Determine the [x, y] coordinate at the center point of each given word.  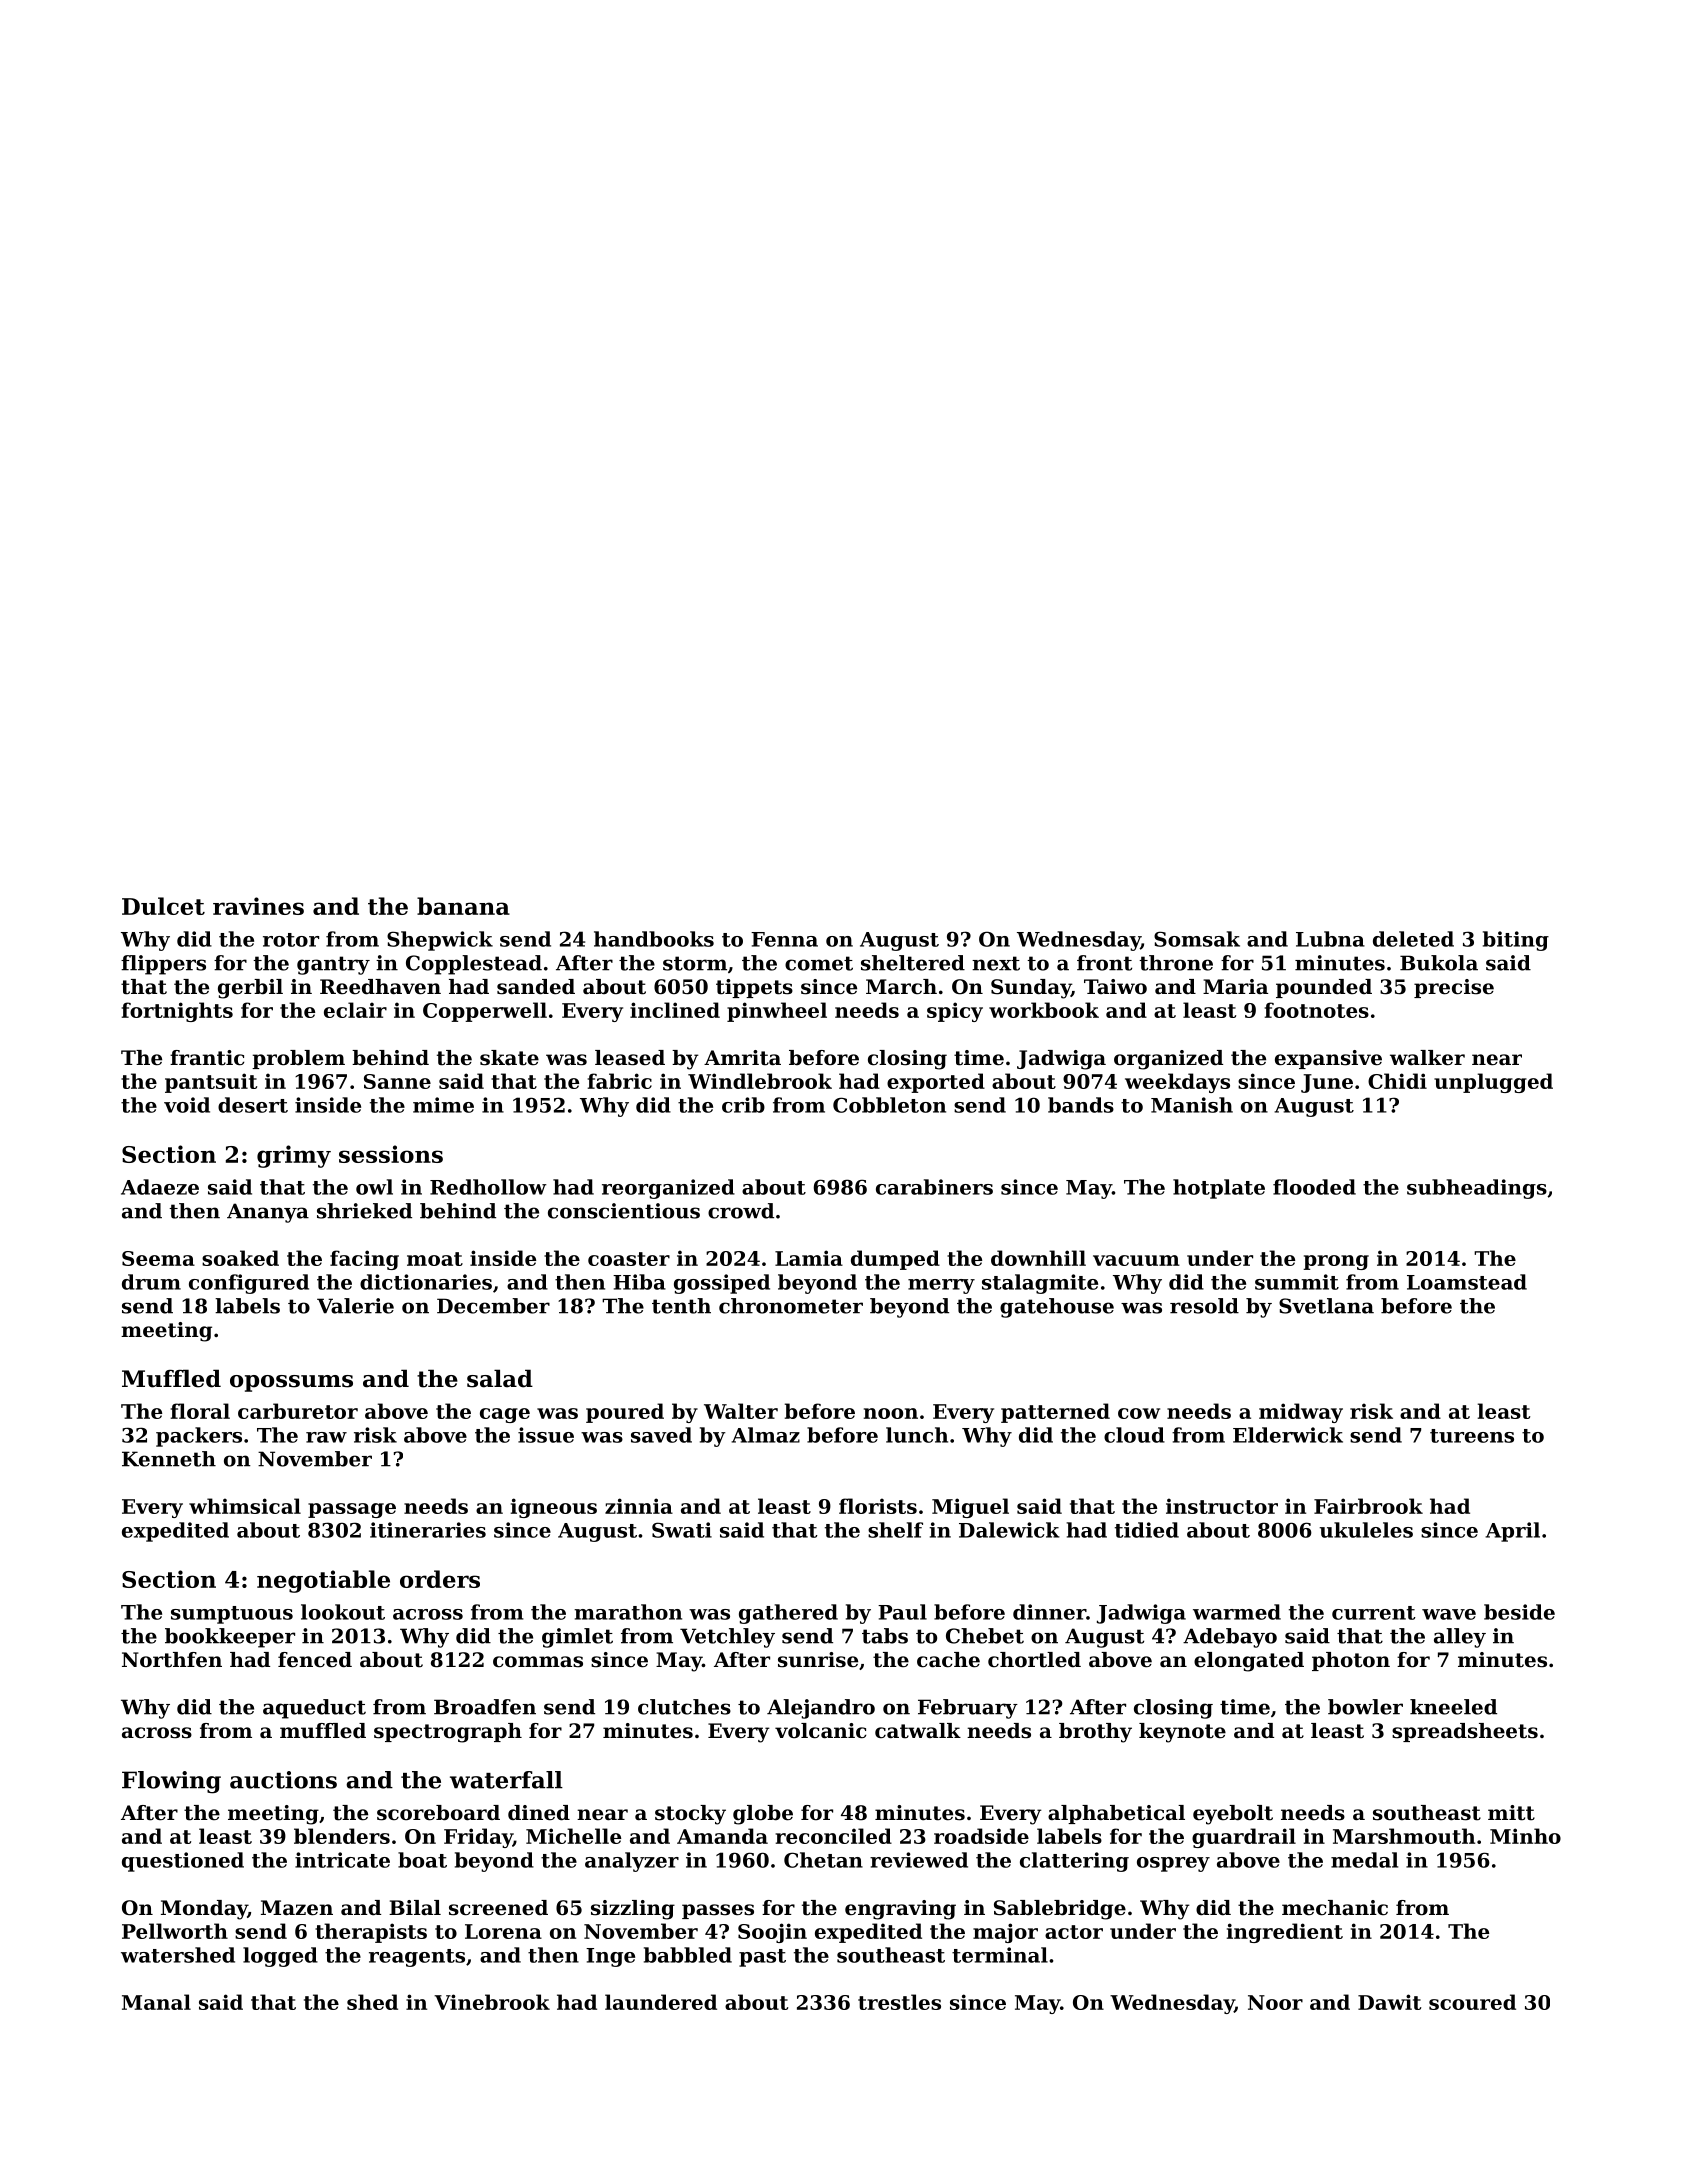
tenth [681, 1306]
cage [505, 1415]
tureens [1472, 1436]
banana [463, 906]
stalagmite [1040, 1284]
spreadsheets [1465, 1732]
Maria [1235, 986]
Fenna [784, 939]
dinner [1049, 1612]
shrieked [364, 1211]
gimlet [577, 1638]
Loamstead [1467, 1282]
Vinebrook [492, 2002]
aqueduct [314, 1709]
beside [1519, 1612]
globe [763, 1815]
